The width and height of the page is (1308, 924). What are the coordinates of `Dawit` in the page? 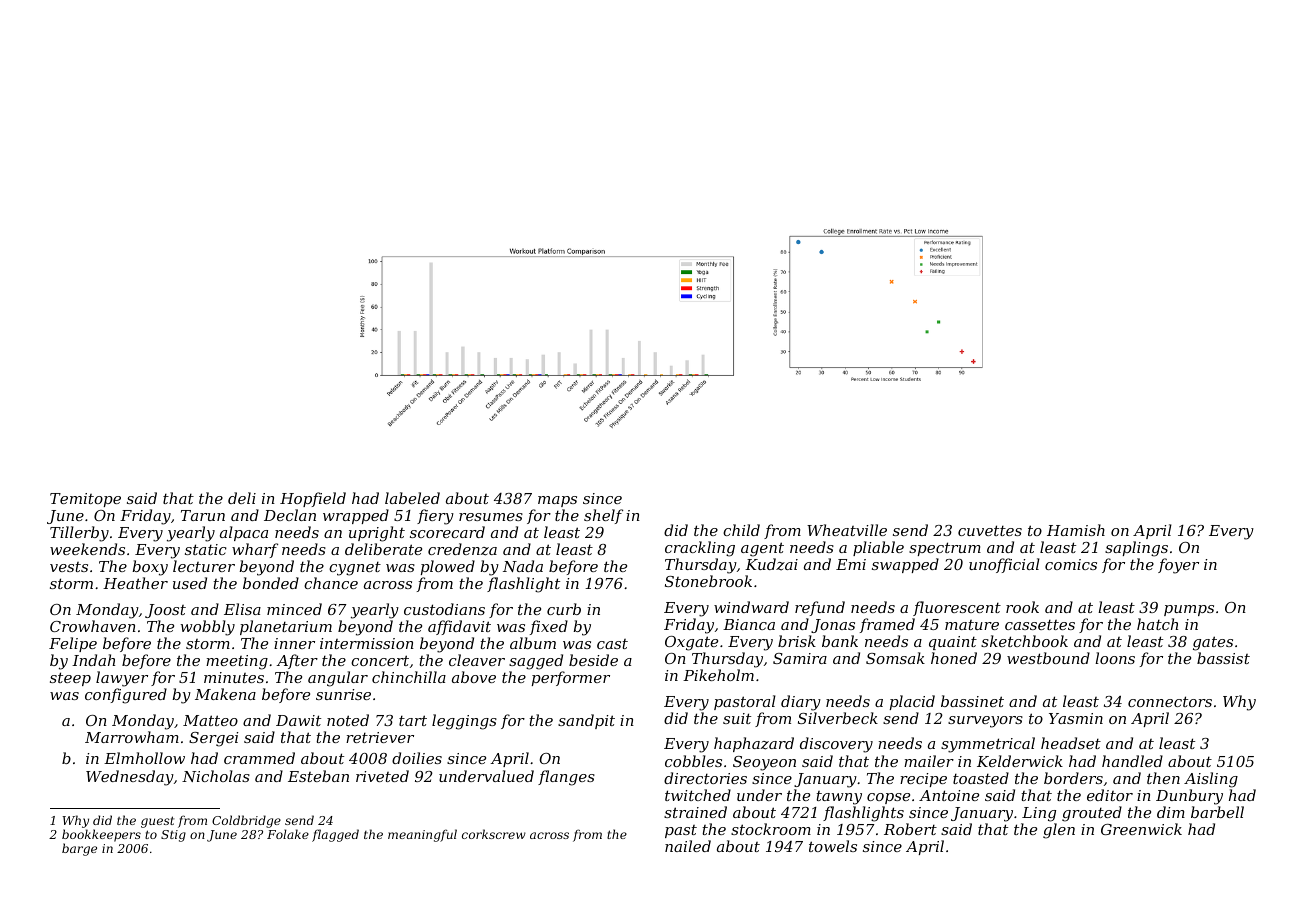 It's located at (298, 720).
